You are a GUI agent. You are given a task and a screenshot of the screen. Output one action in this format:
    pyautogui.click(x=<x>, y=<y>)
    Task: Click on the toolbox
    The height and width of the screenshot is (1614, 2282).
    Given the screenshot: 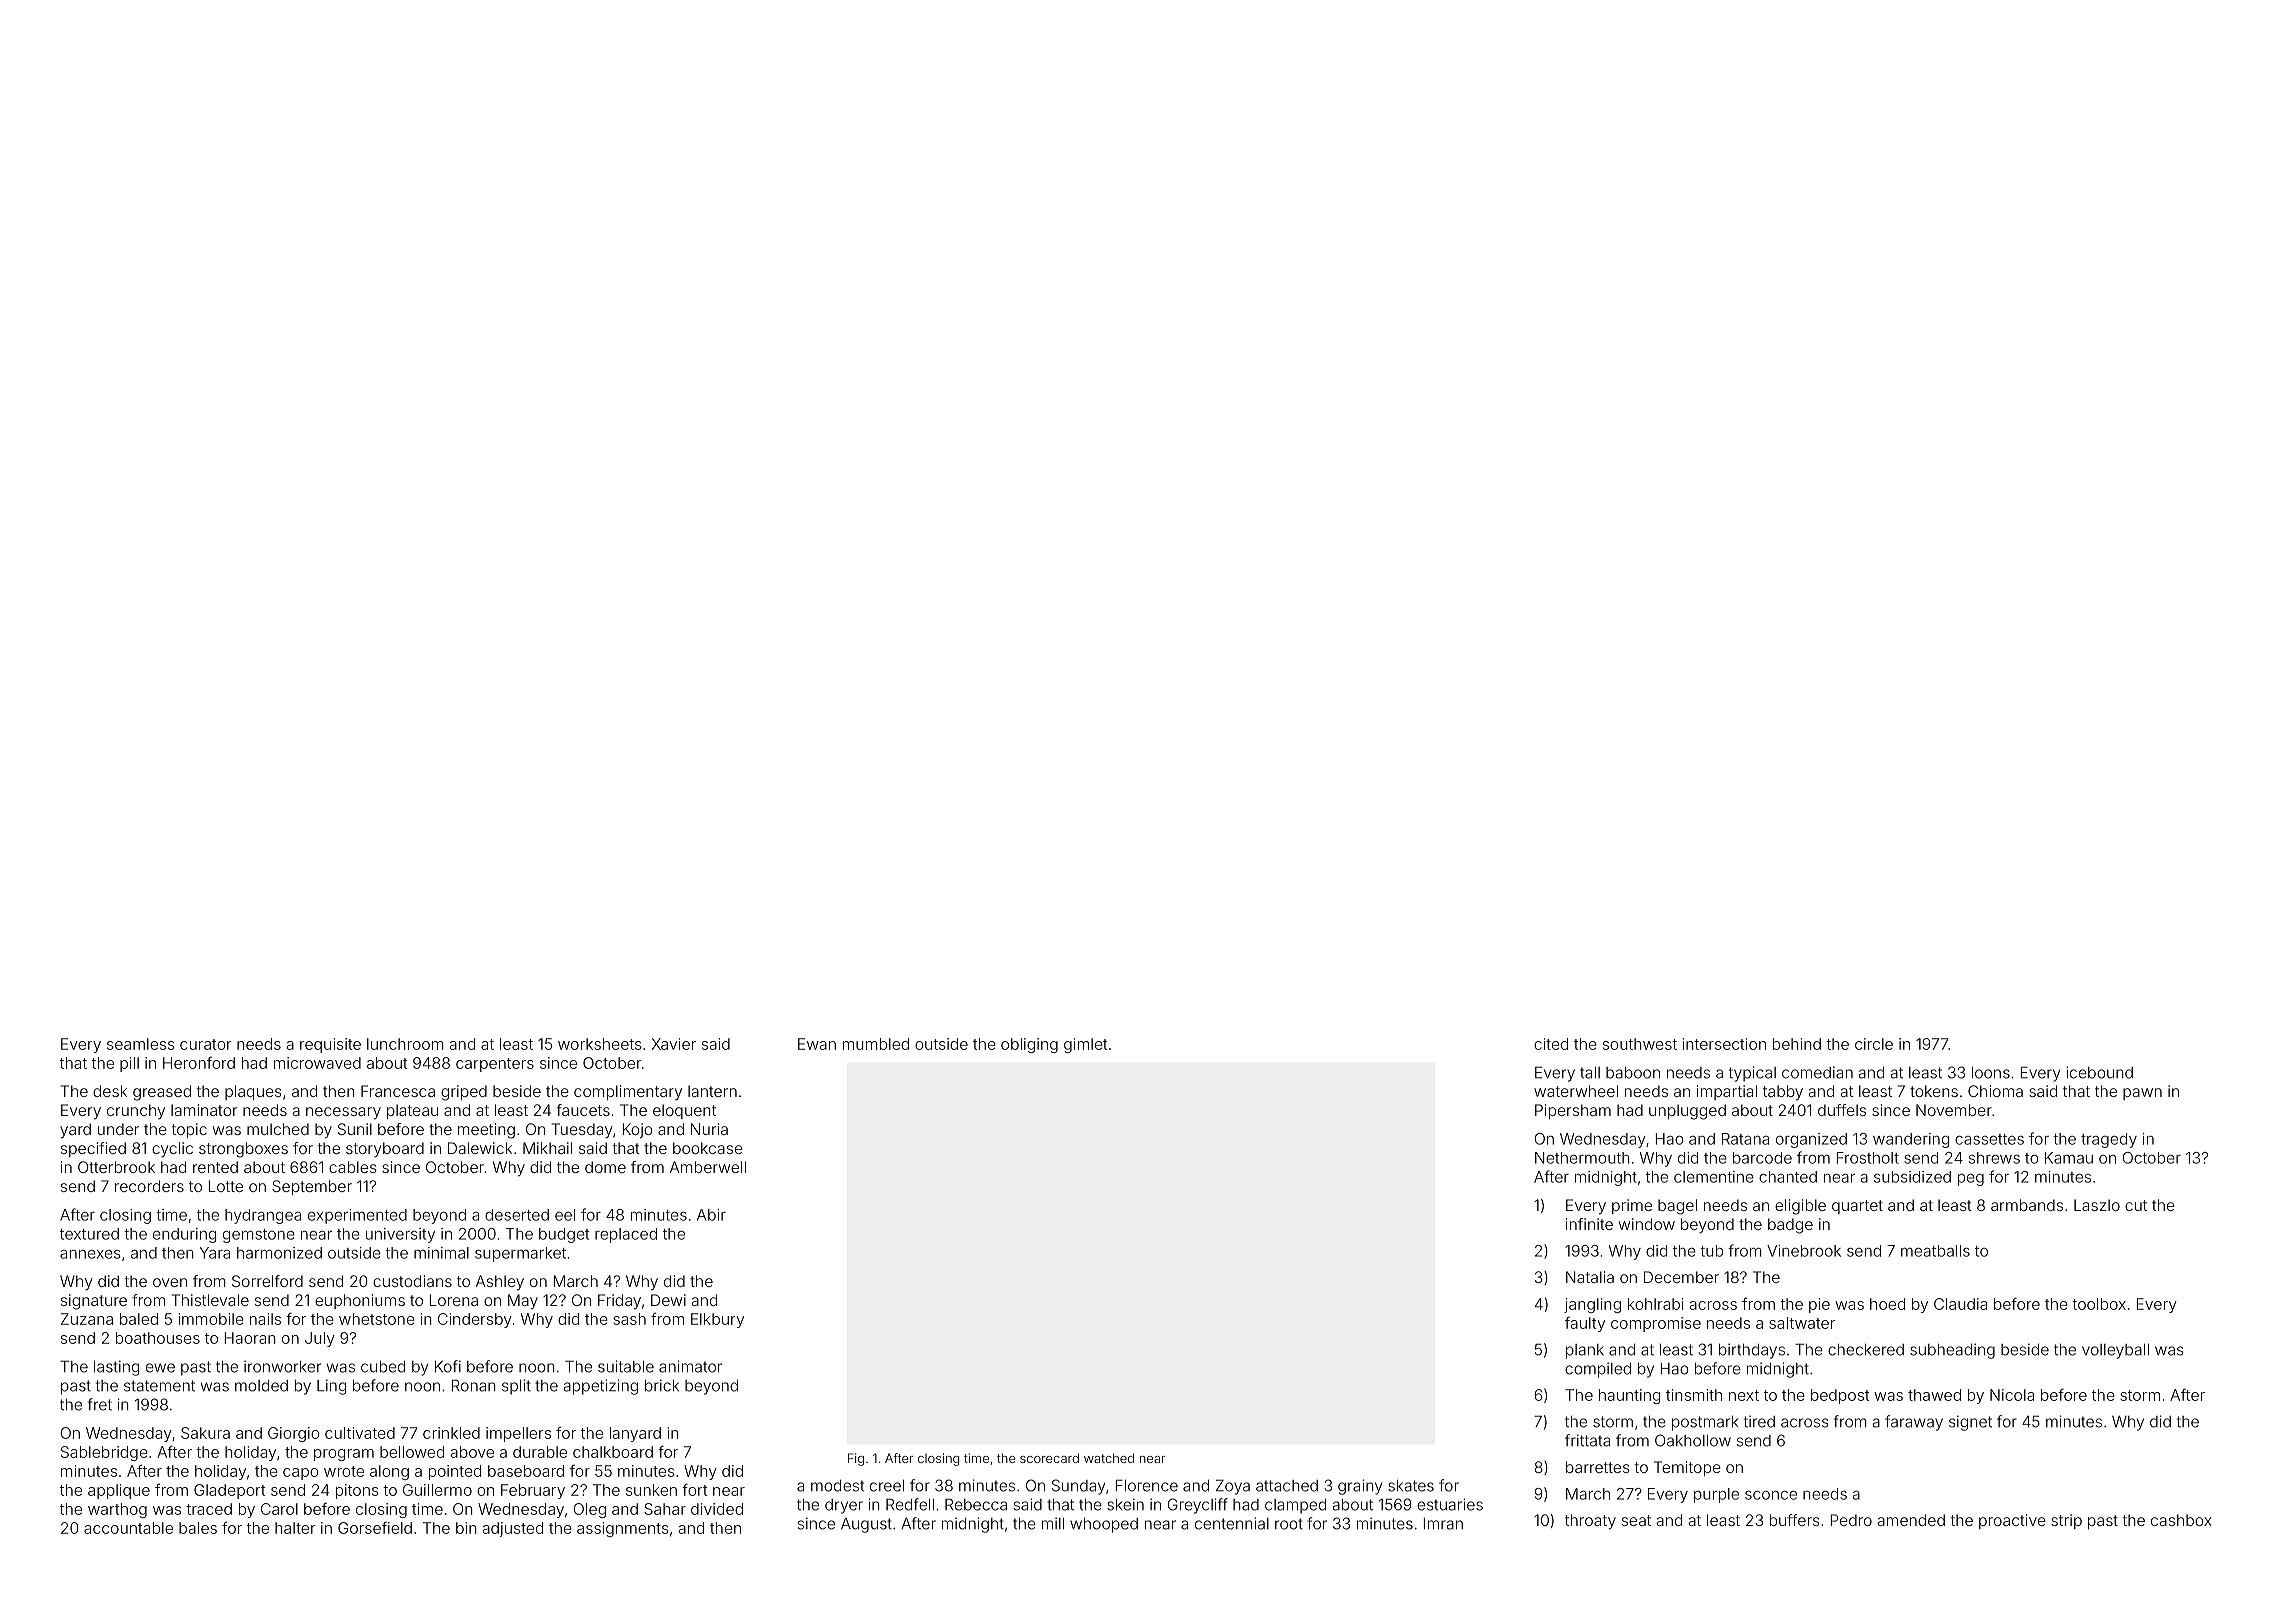 What is the action you would take?
    pyautogui.click(x=2099, y=1304)
